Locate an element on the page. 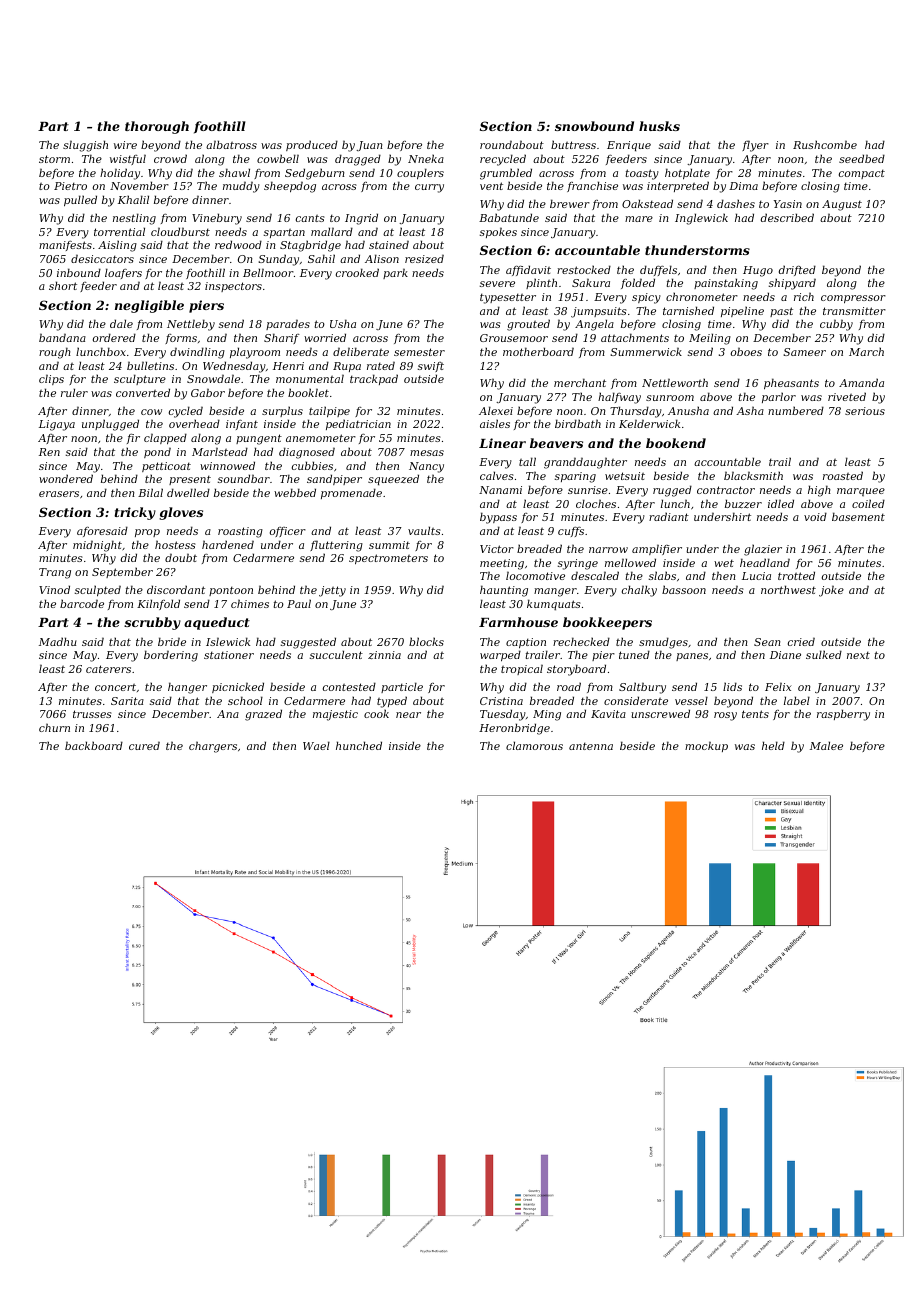 Image resolution: width=924 pixels, height=1308 pixels. sluggish is located at coordinates (85, 146).
